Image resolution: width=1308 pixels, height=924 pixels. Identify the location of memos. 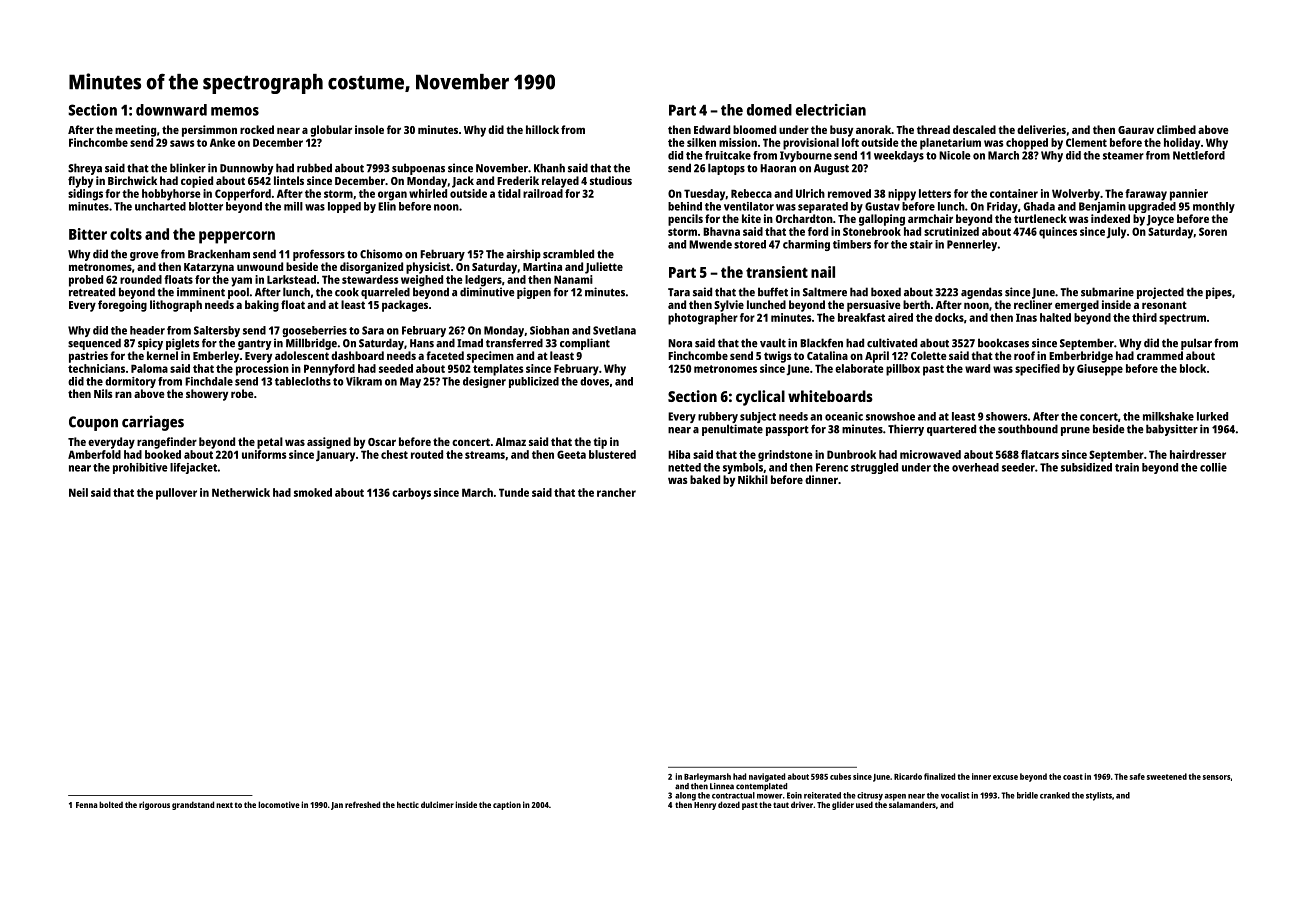
(235, 111).
